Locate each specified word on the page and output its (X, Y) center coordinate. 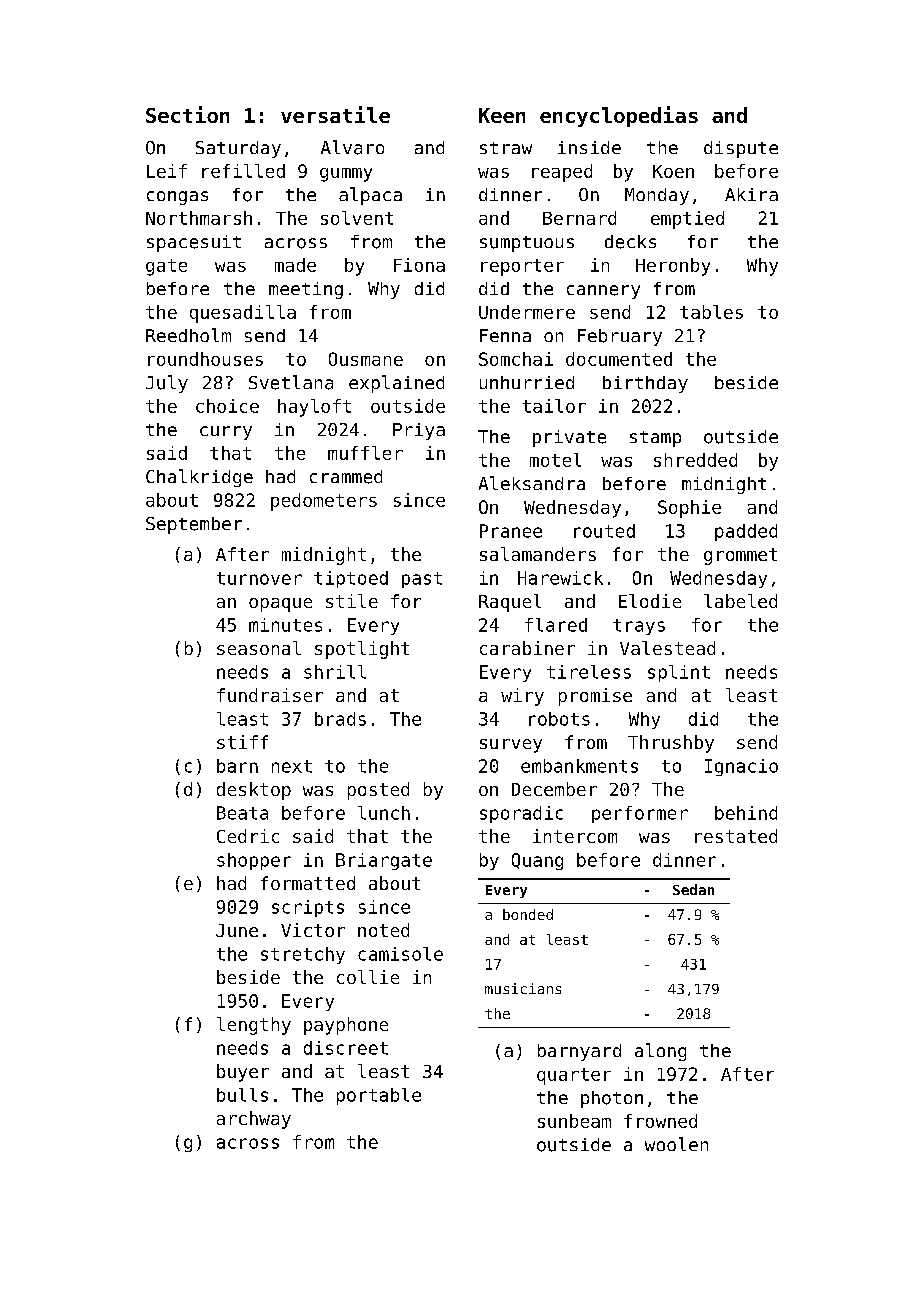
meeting (306, 290)
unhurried (527, 382)
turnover (259, 578)
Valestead (667, 648)
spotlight (362, 650)
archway (254, 1120)
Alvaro (352, 147)
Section (187, 114)
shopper (254, 861)
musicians (523, 988)
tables (711, 312)
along (660, 1052)
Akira (751, 194)
